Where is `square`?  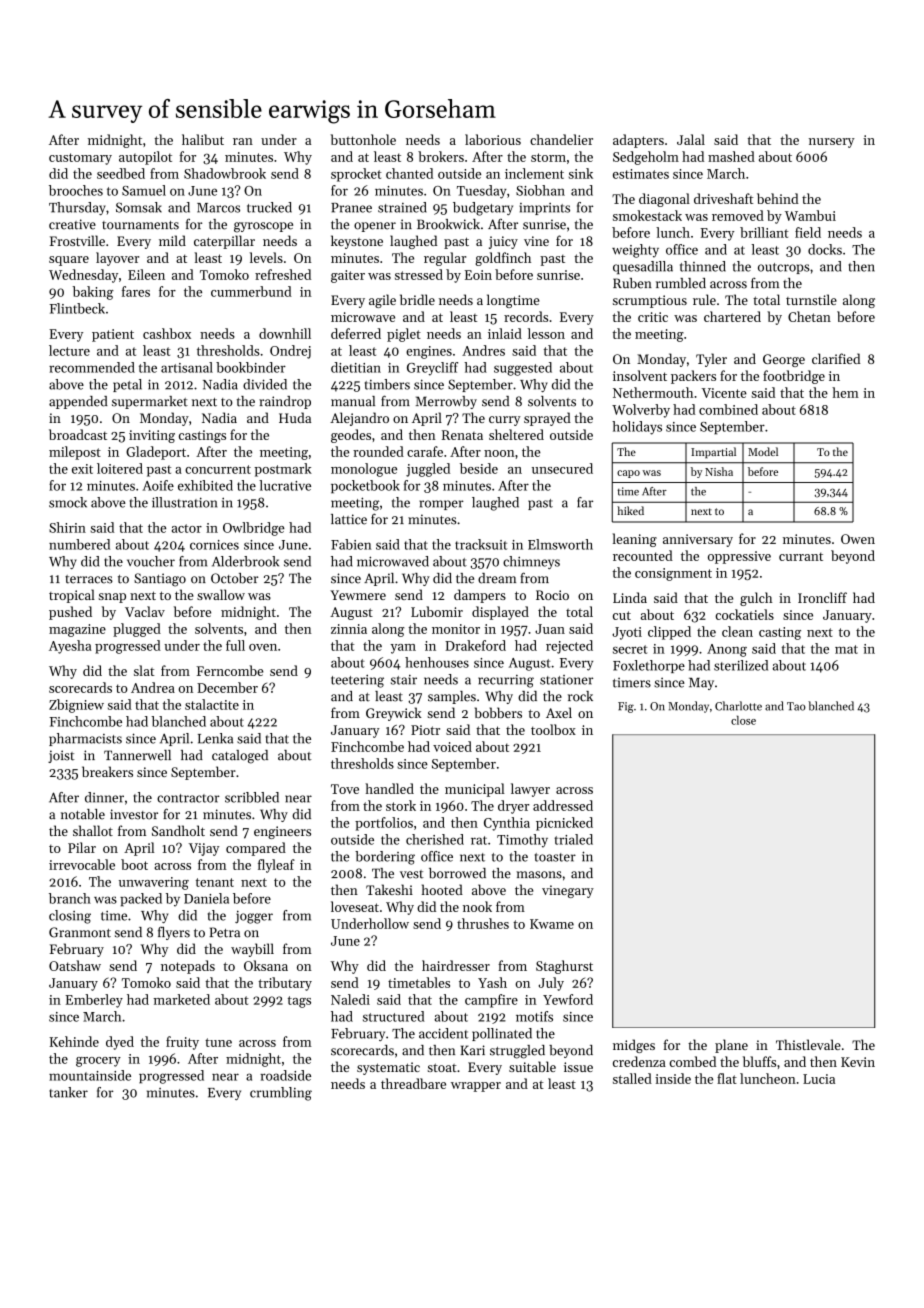
square is located at coordinates (69, 261).
